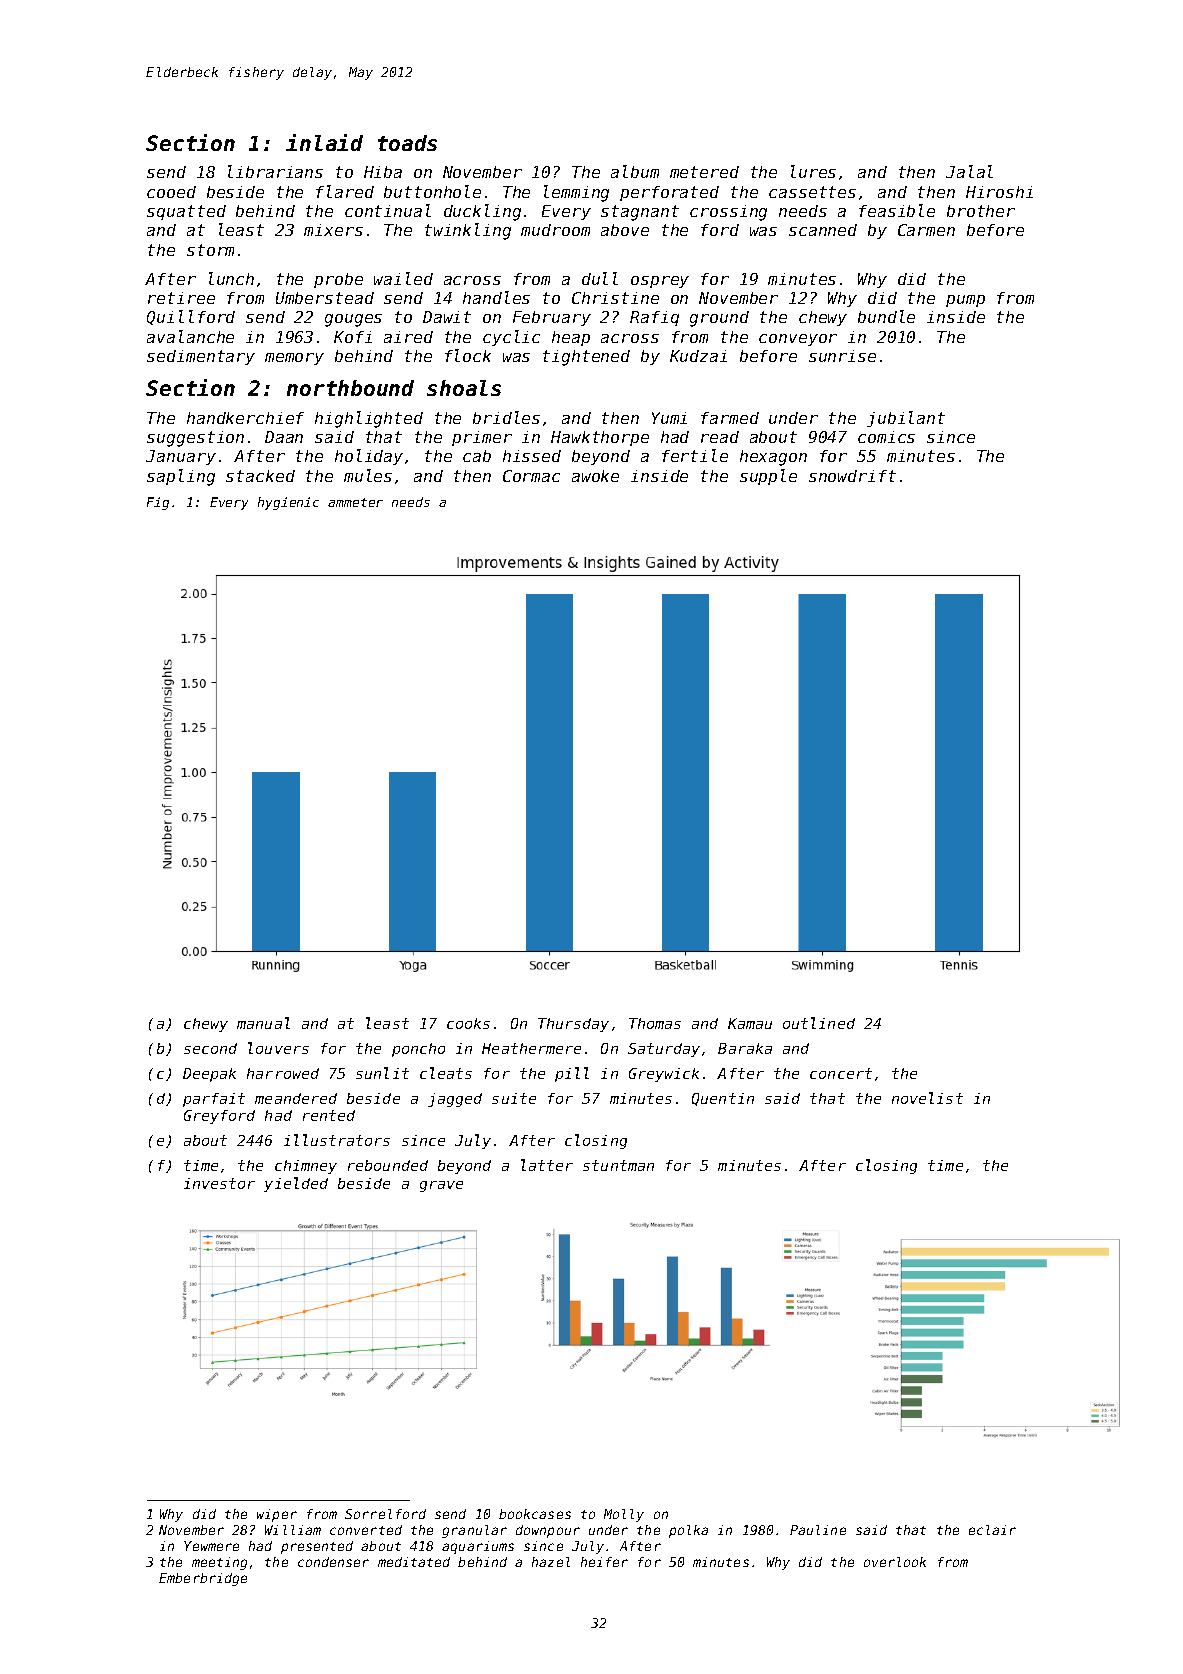 Image resolution: width=1183 pixels, height=1674 pixels. What do you see at coordinates (723, 1099) in the page?
I see `Quentin` at bounding box center [723, 1099].
